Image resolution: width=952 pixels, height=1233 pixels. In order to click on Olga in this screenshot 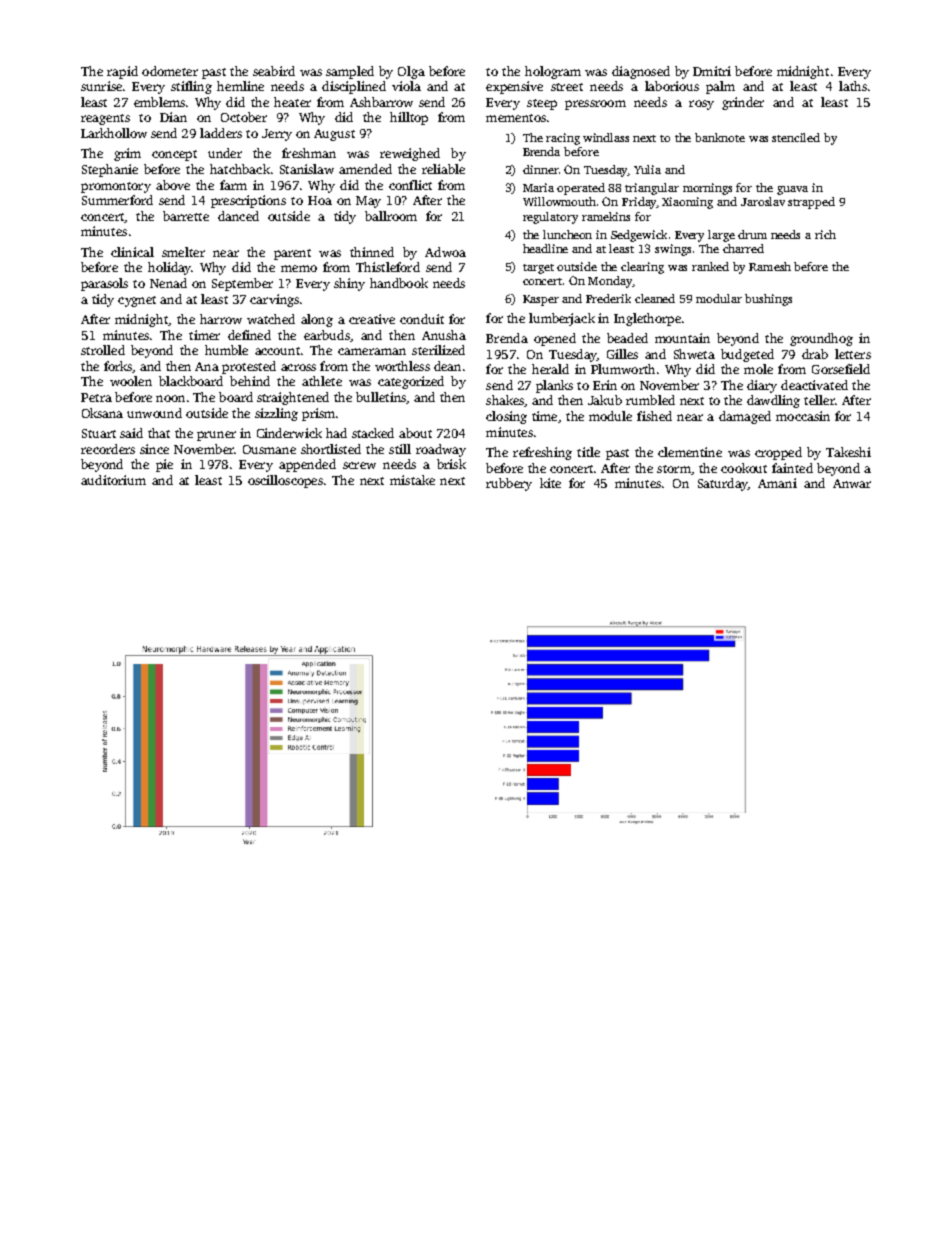, I will do `click(411, 72)`.
